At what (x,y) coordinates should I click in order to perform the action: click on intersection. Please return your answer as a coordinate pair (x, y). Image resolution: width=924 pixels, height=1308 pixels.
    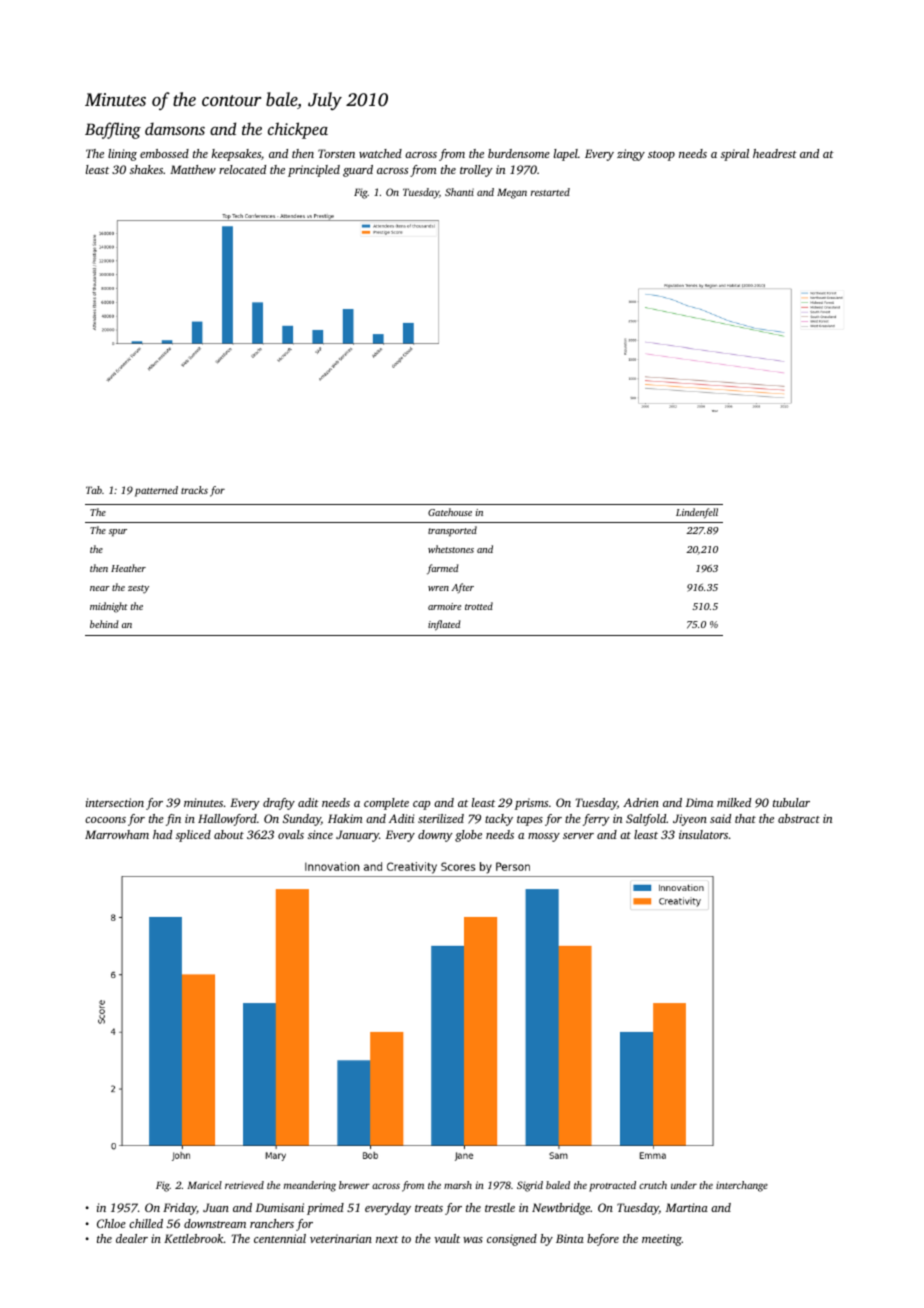
    Looking at the image, I should click on (115, 802).
